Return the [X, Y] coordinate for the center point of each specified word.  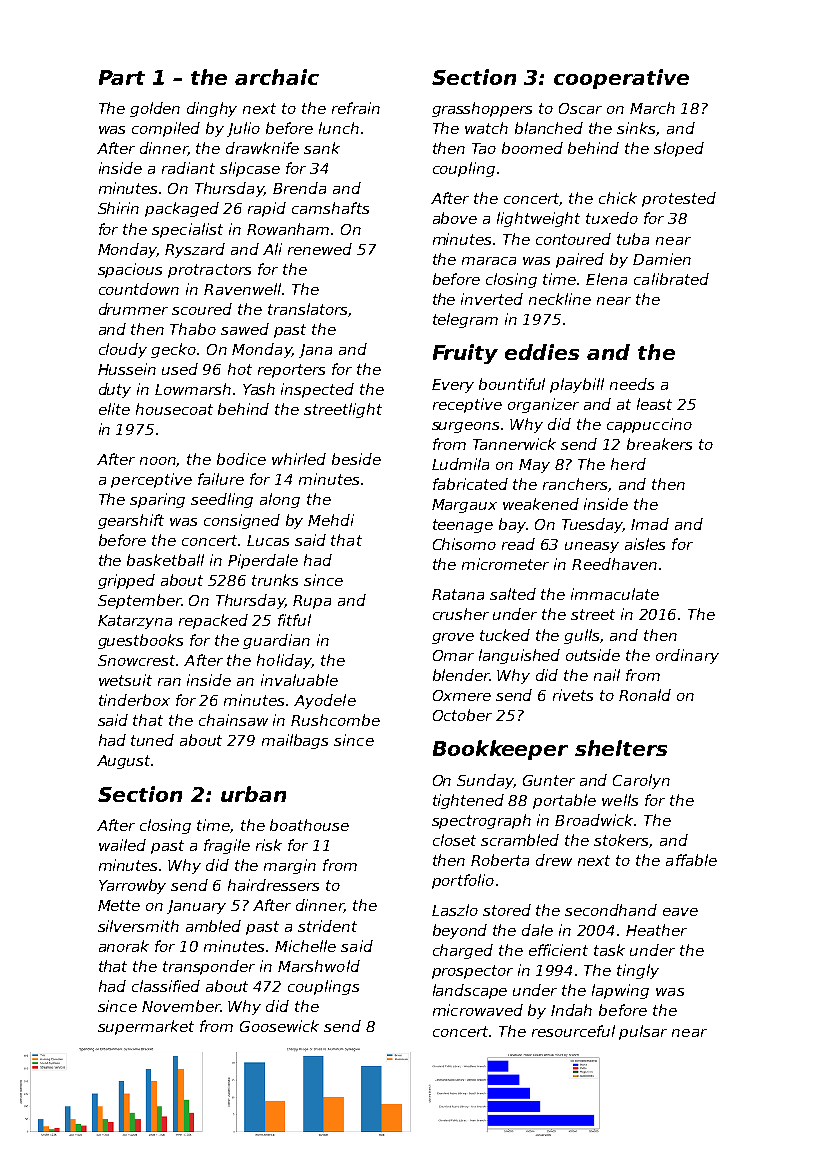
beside [356, 459]
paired [580, 260]
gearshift [131, 521]
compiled [166, 129]
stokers [621, 840]
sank [322, 148]
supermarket [146, 1027]
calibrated [671, 279]
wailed [122, 845]
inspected [317, 390]
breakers [659, 444]
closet [454, 840]
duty [115, 390]
